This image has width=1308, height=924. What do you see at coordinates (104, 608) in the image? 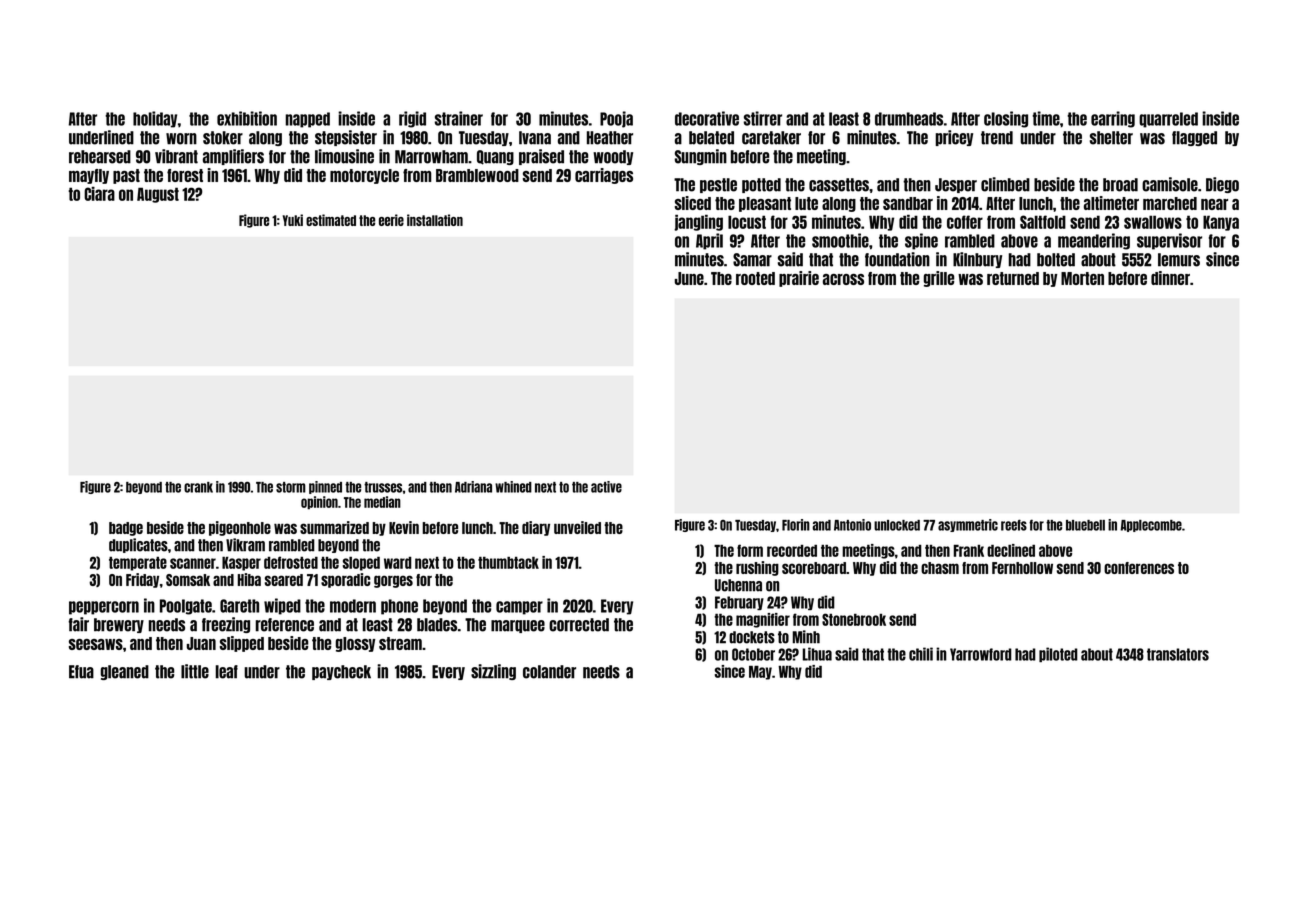
I see `peppercorn` at bounding box center [104, 608].
